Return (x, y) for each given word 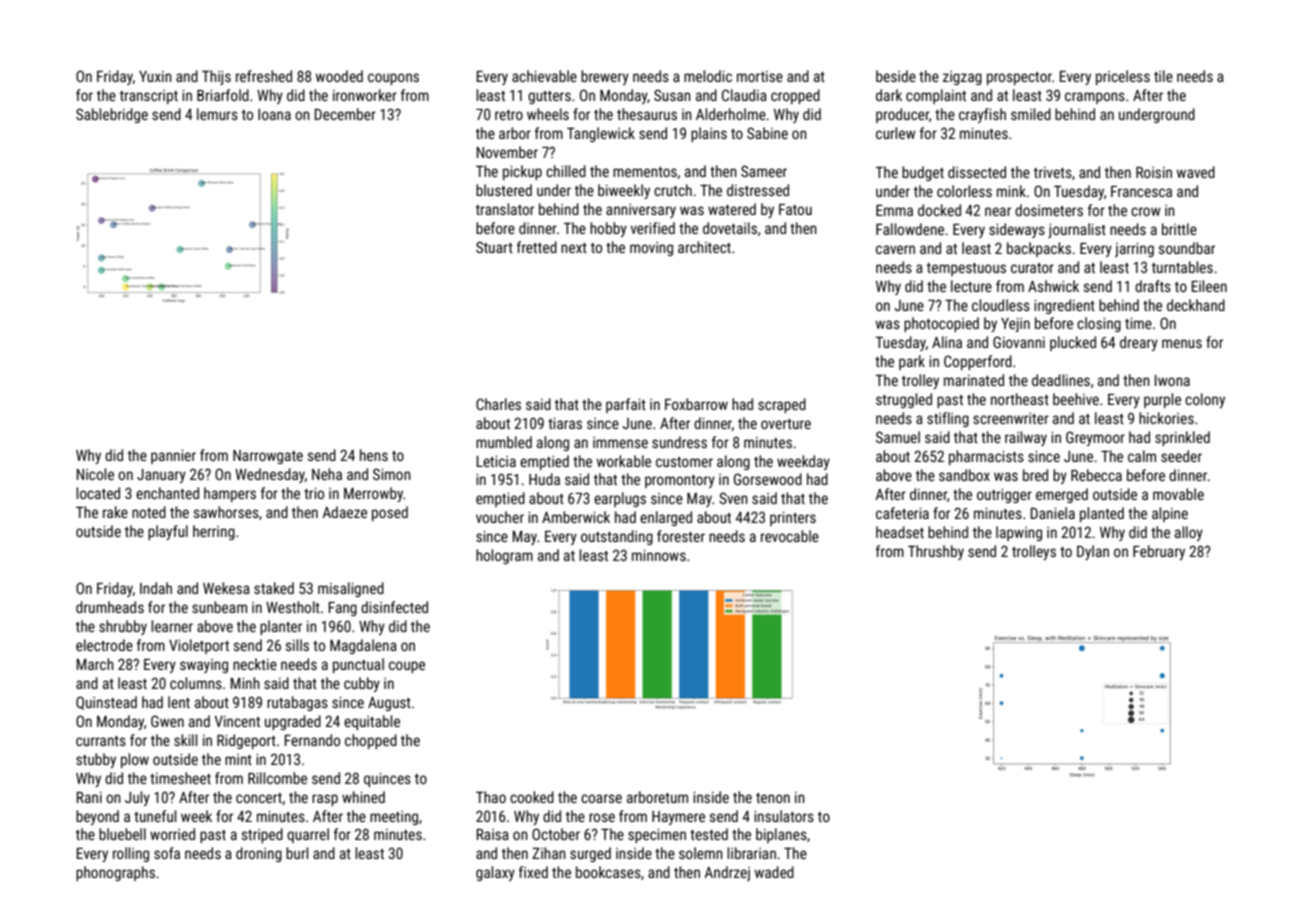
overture (786, 424)
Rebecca (1096, 475)
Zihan (549, 853)
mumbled (504, 442)
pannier (173, 457)
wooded (339, 76)
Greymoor (1095, 438)
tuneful (155, 816)
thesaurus (647, 114)
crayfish (982, 115)
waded (774, 872)
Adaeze (344, 512)
